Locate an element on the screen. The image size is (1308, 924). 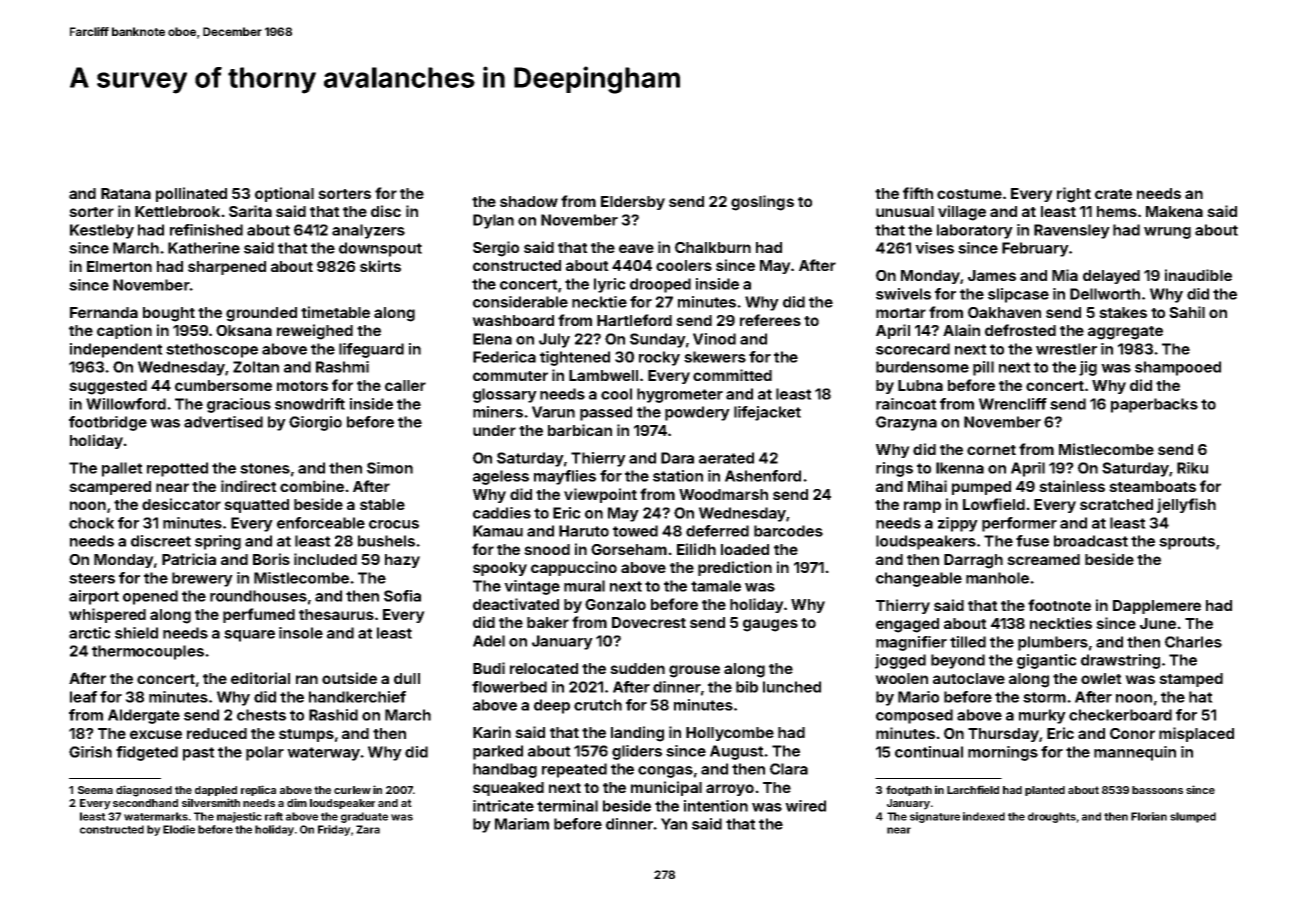
Dapplemere is located at coordinates (1157, 607).
